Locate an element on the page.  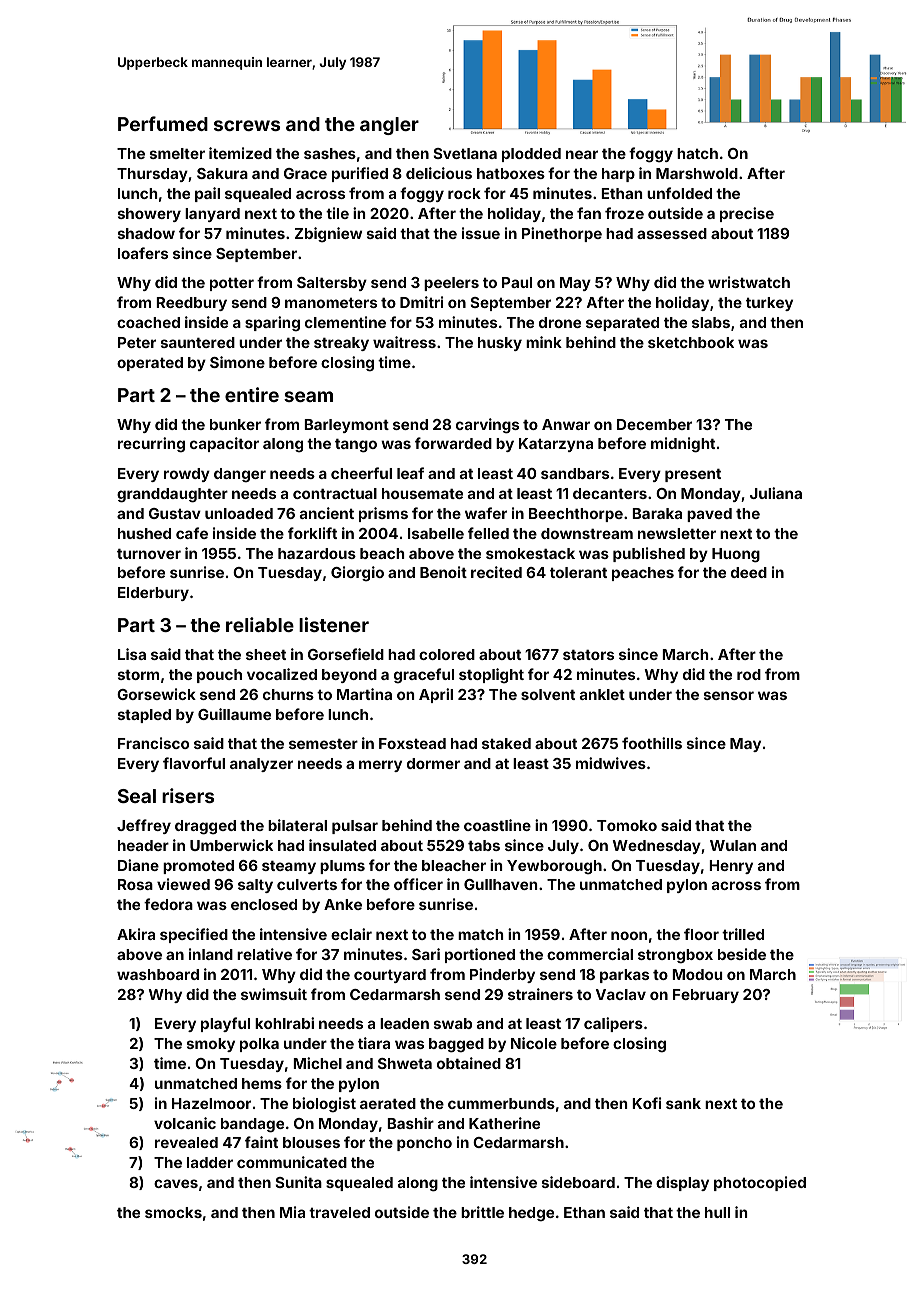
angler is located at coordinates (389, 126).
